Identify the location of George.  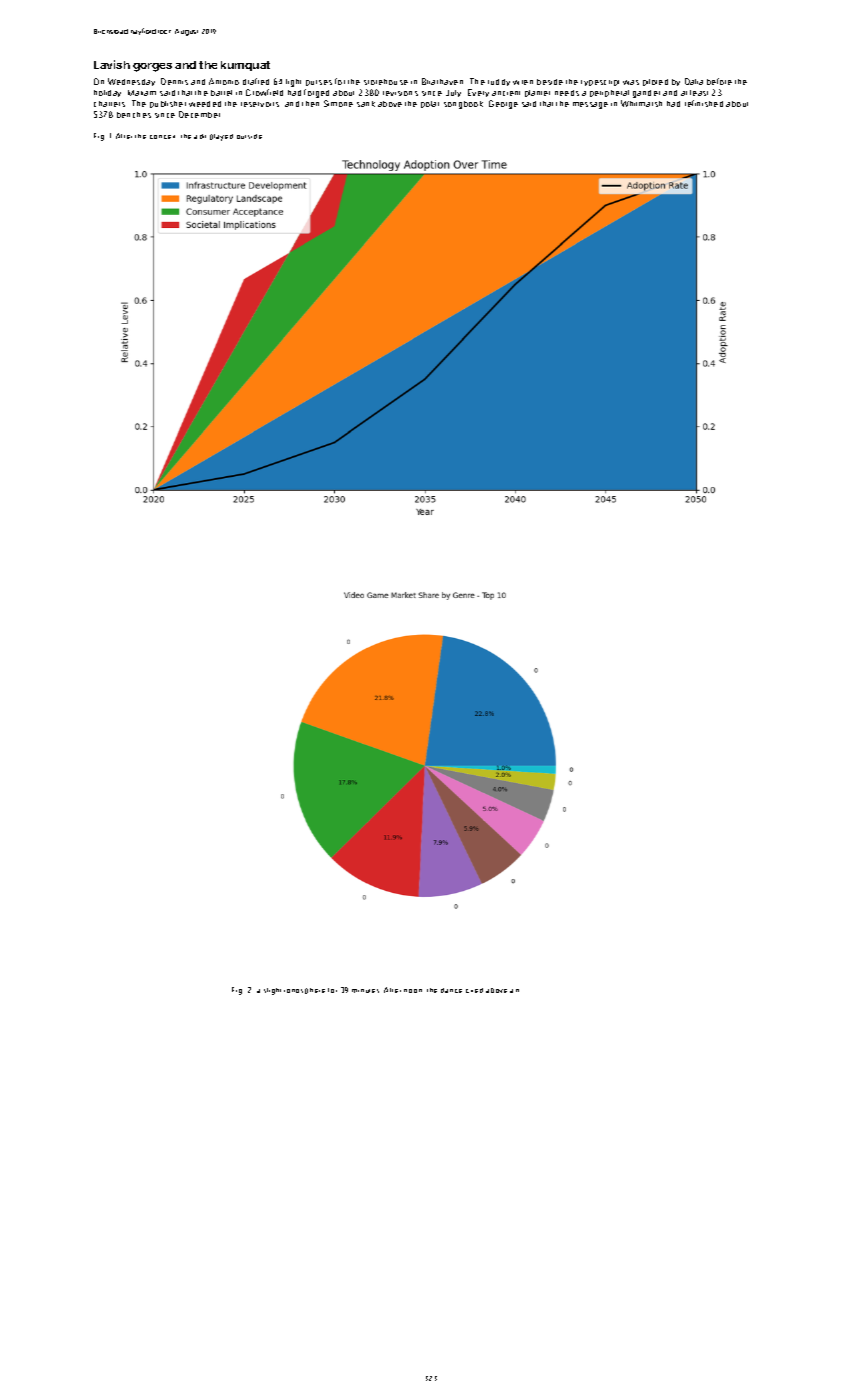
(503, 104).
